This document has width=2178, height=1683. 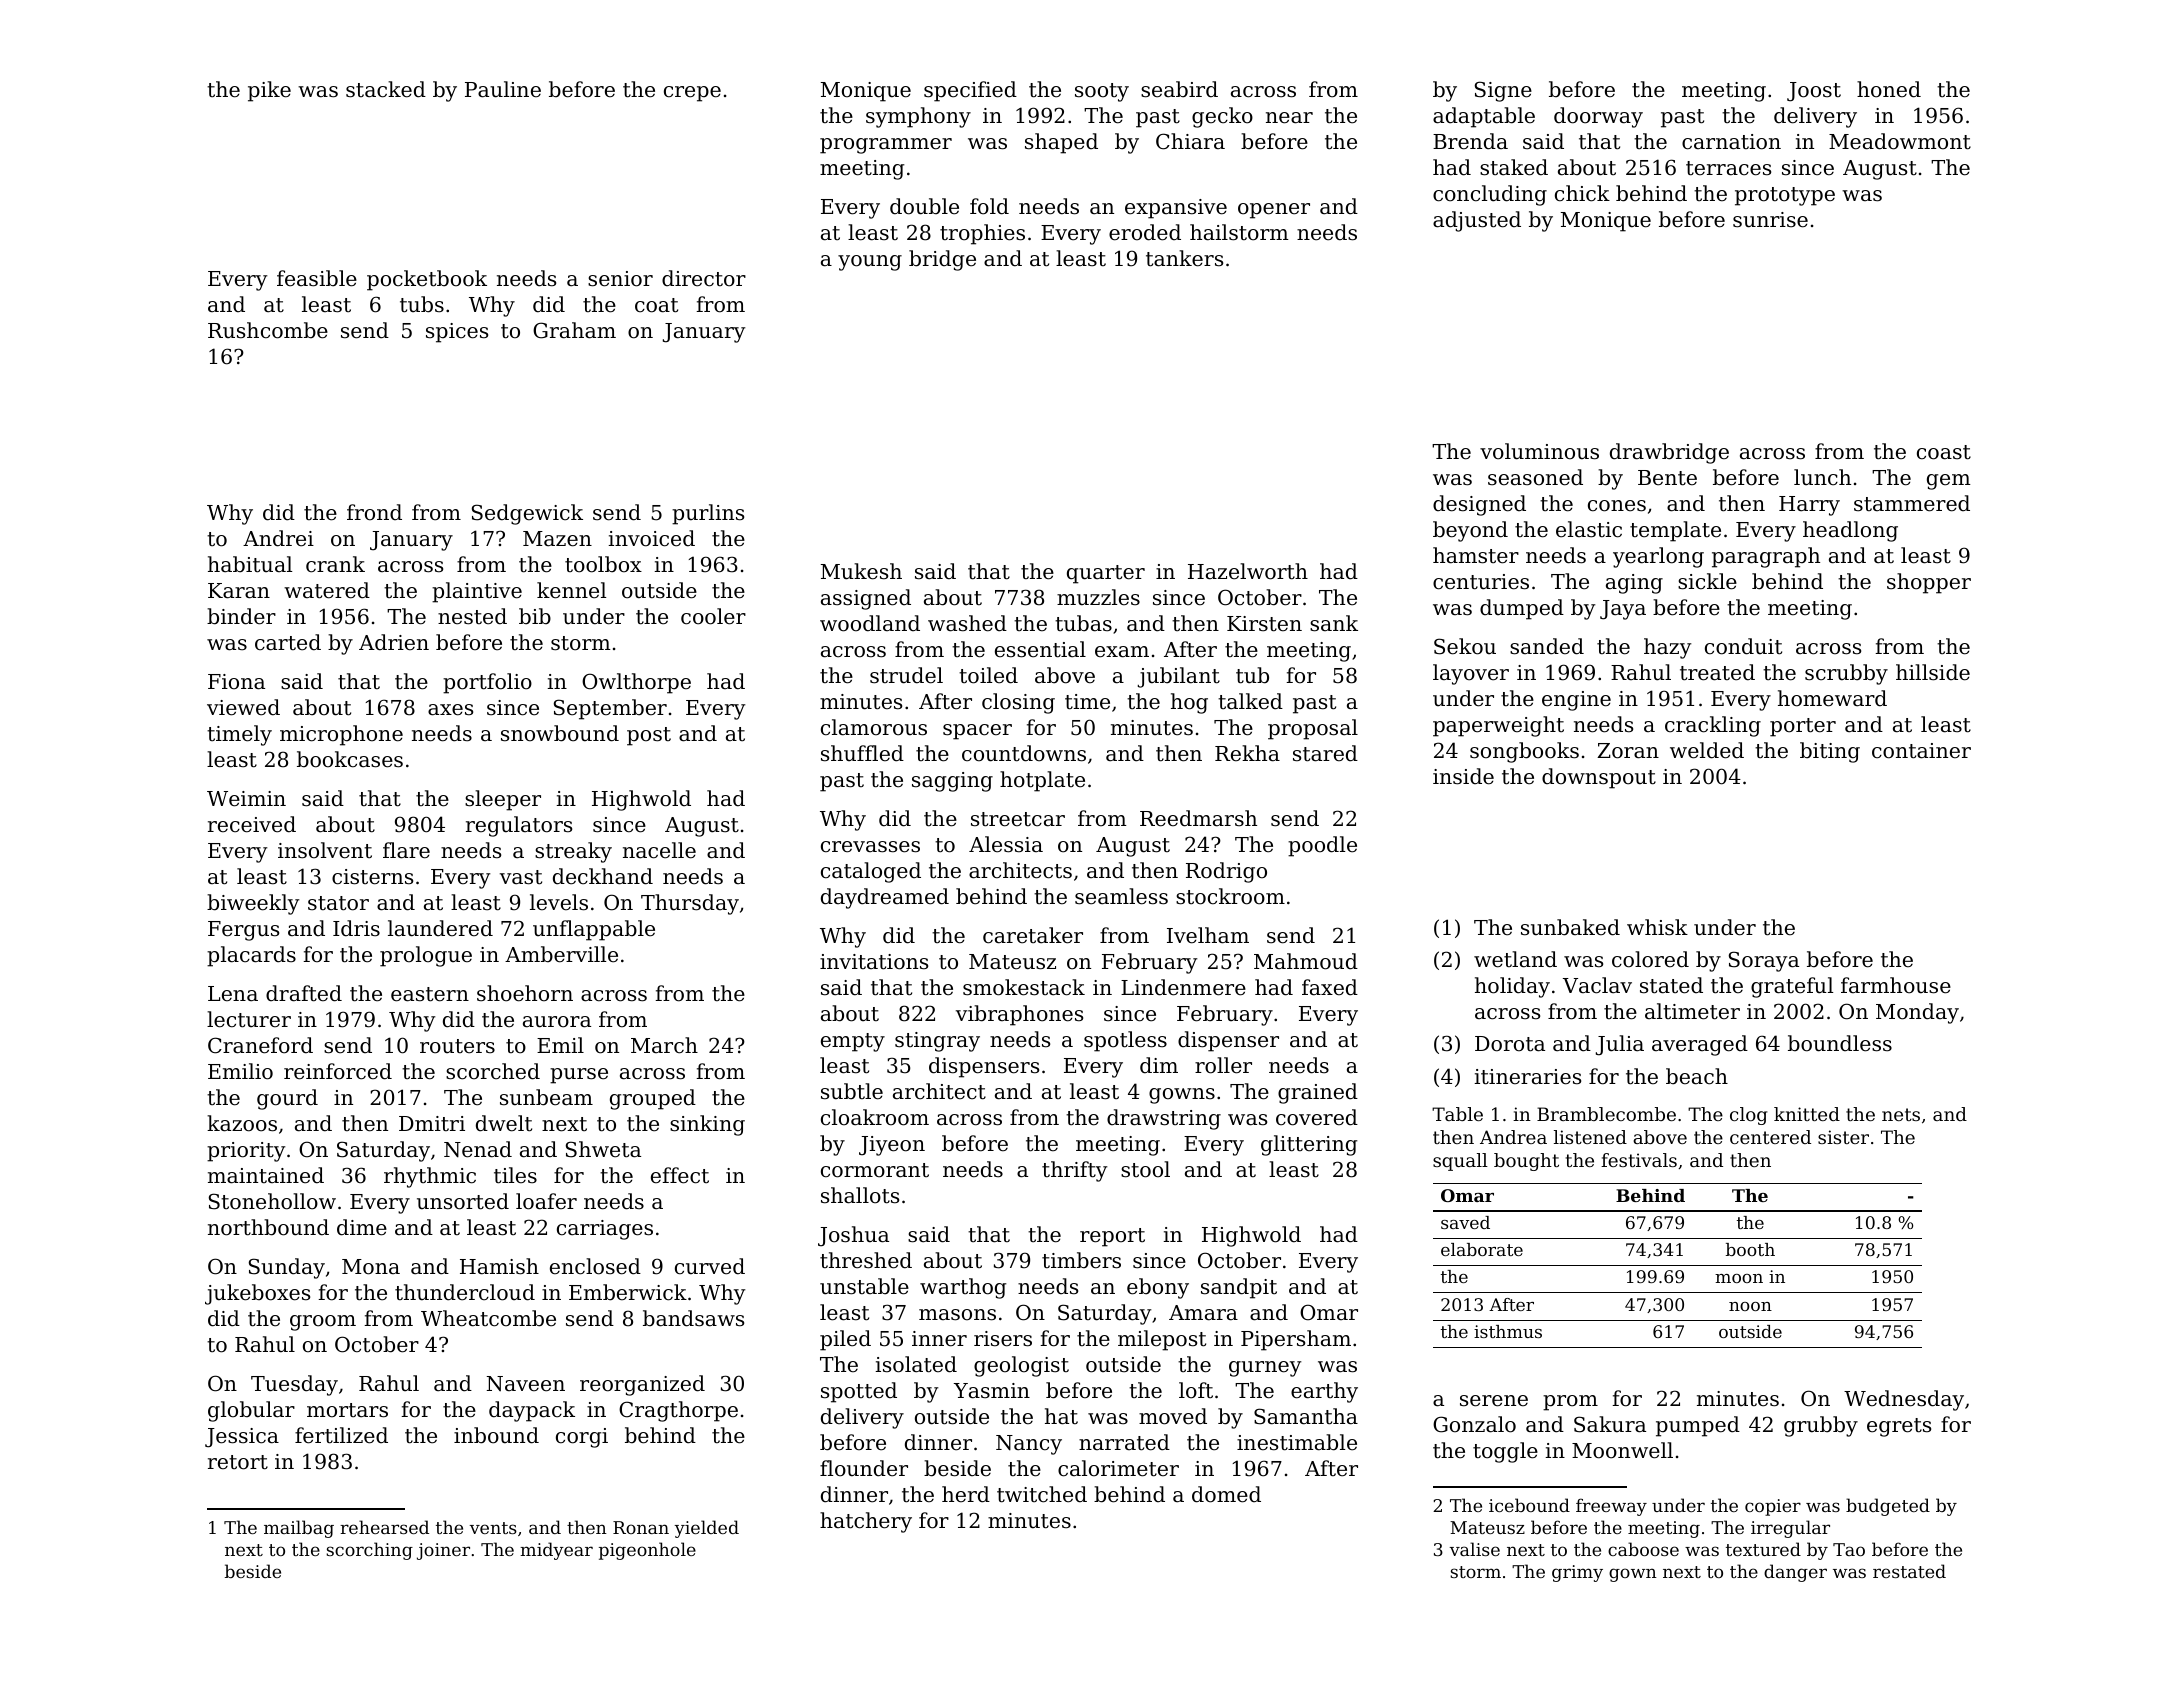 I want to click on Fiona, so click(x=236, y=682).
